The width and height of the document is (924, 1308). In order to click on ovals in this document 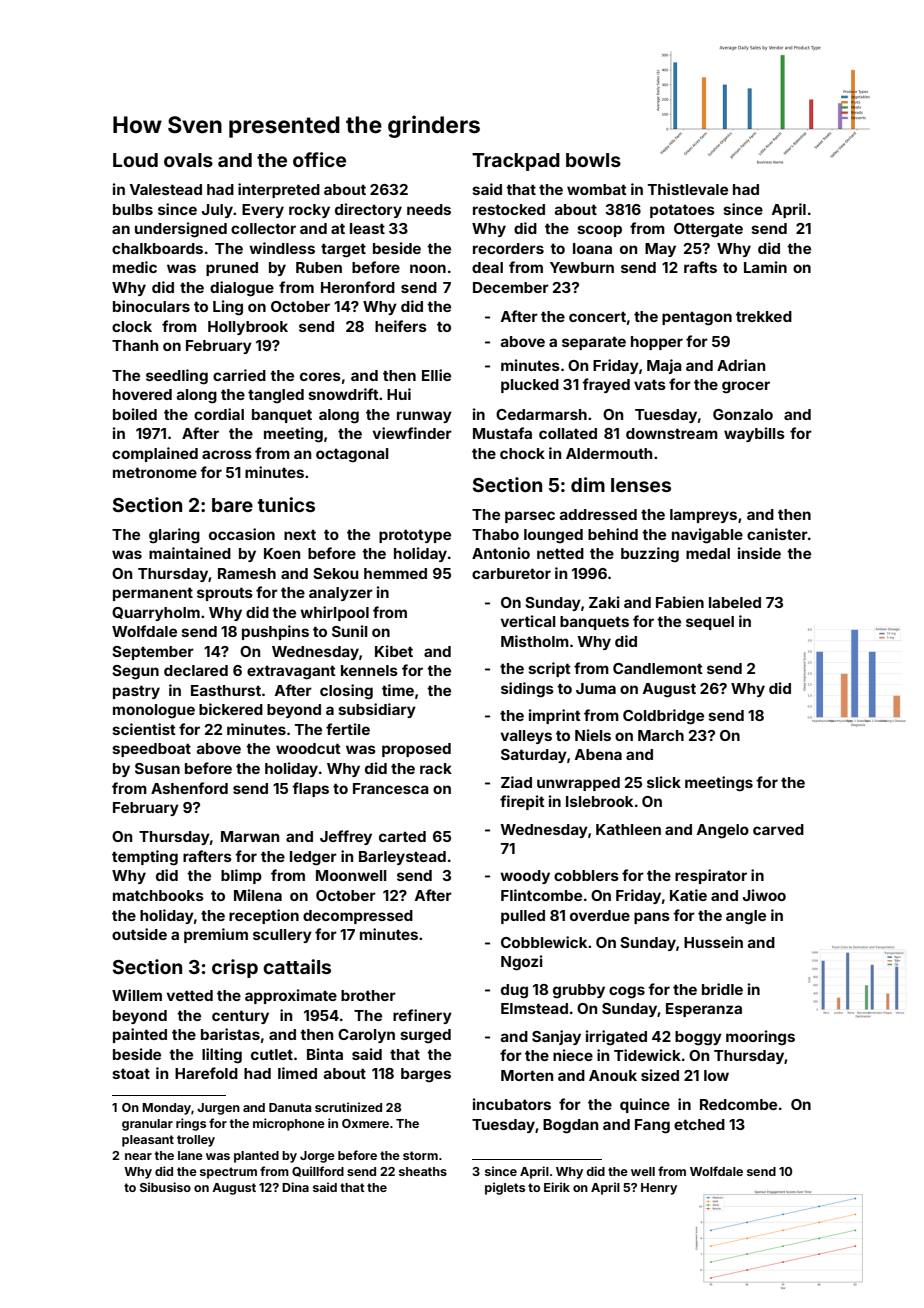, I will do `click(188, 160)`.
